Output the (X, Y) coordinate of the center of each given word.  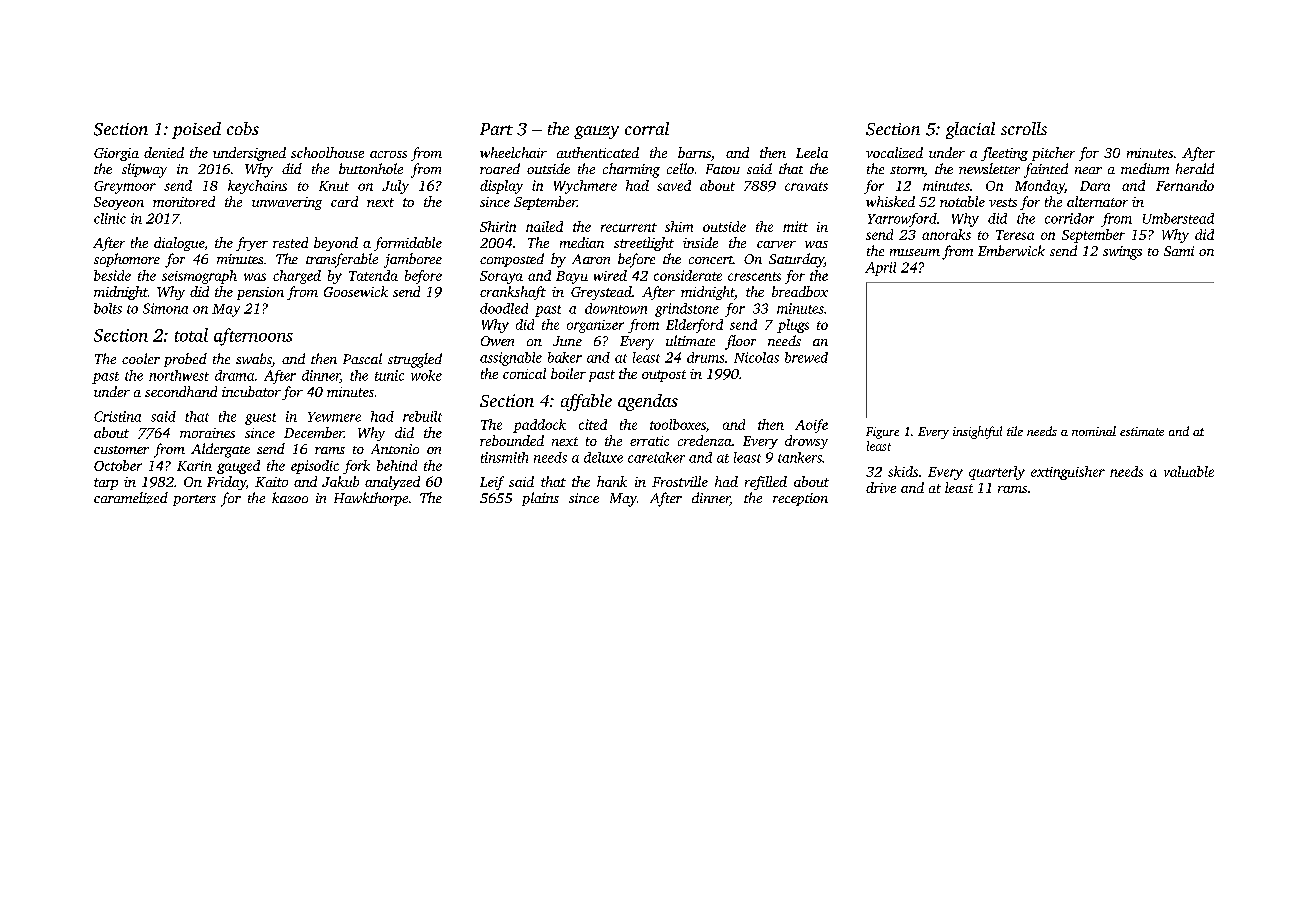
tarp (106, 484)
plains (540, 499)
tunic (389, 375)
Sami (1179, 251)
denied (164, 152)
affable (586, 402)
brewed (806, 357)
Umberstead (1178, 218)
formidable (408, 244)
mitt (795, 226)
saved (674, 185)
